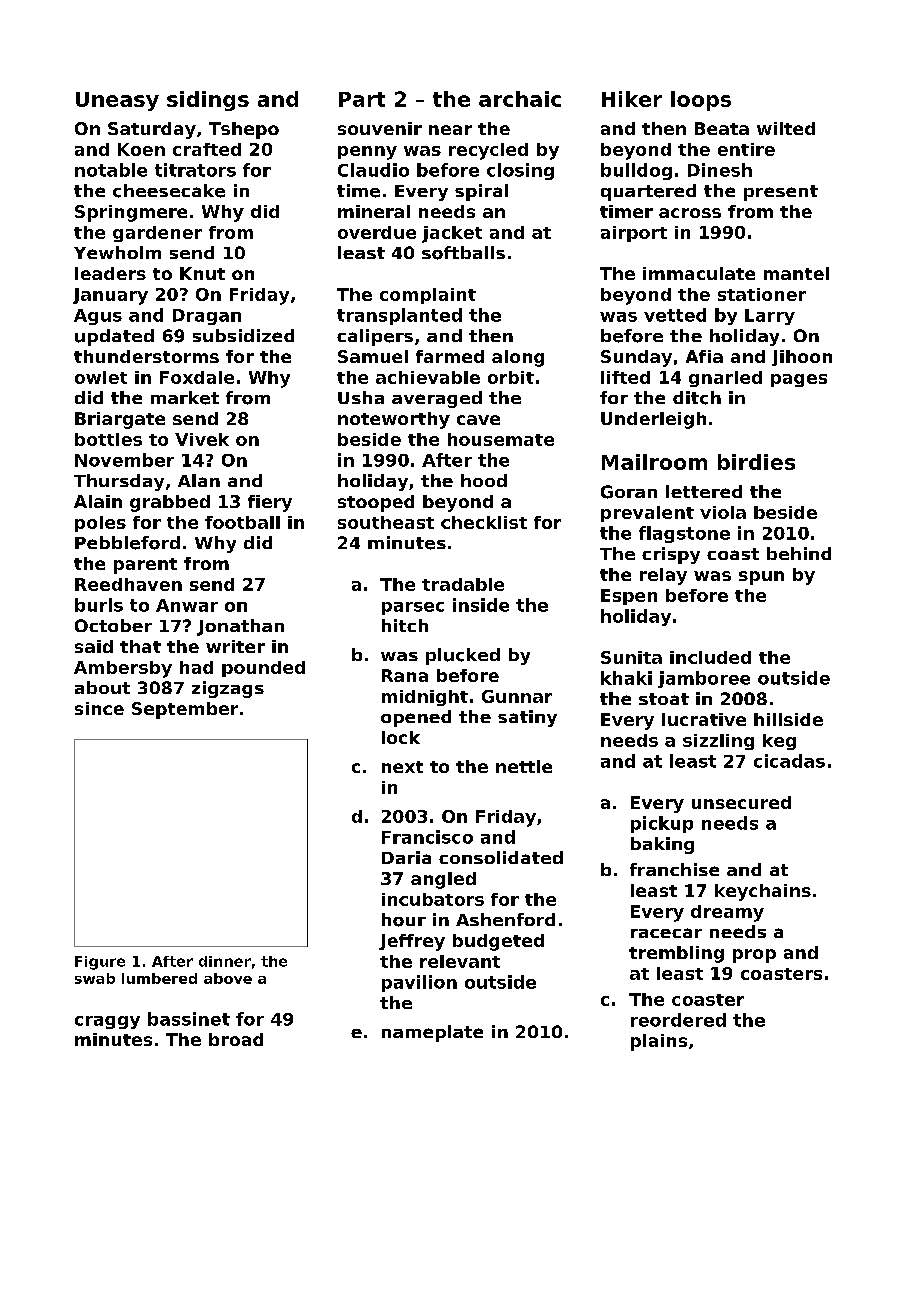  Describe the element at coordinates (799, 553) in the document. I see `behind` at that location.
